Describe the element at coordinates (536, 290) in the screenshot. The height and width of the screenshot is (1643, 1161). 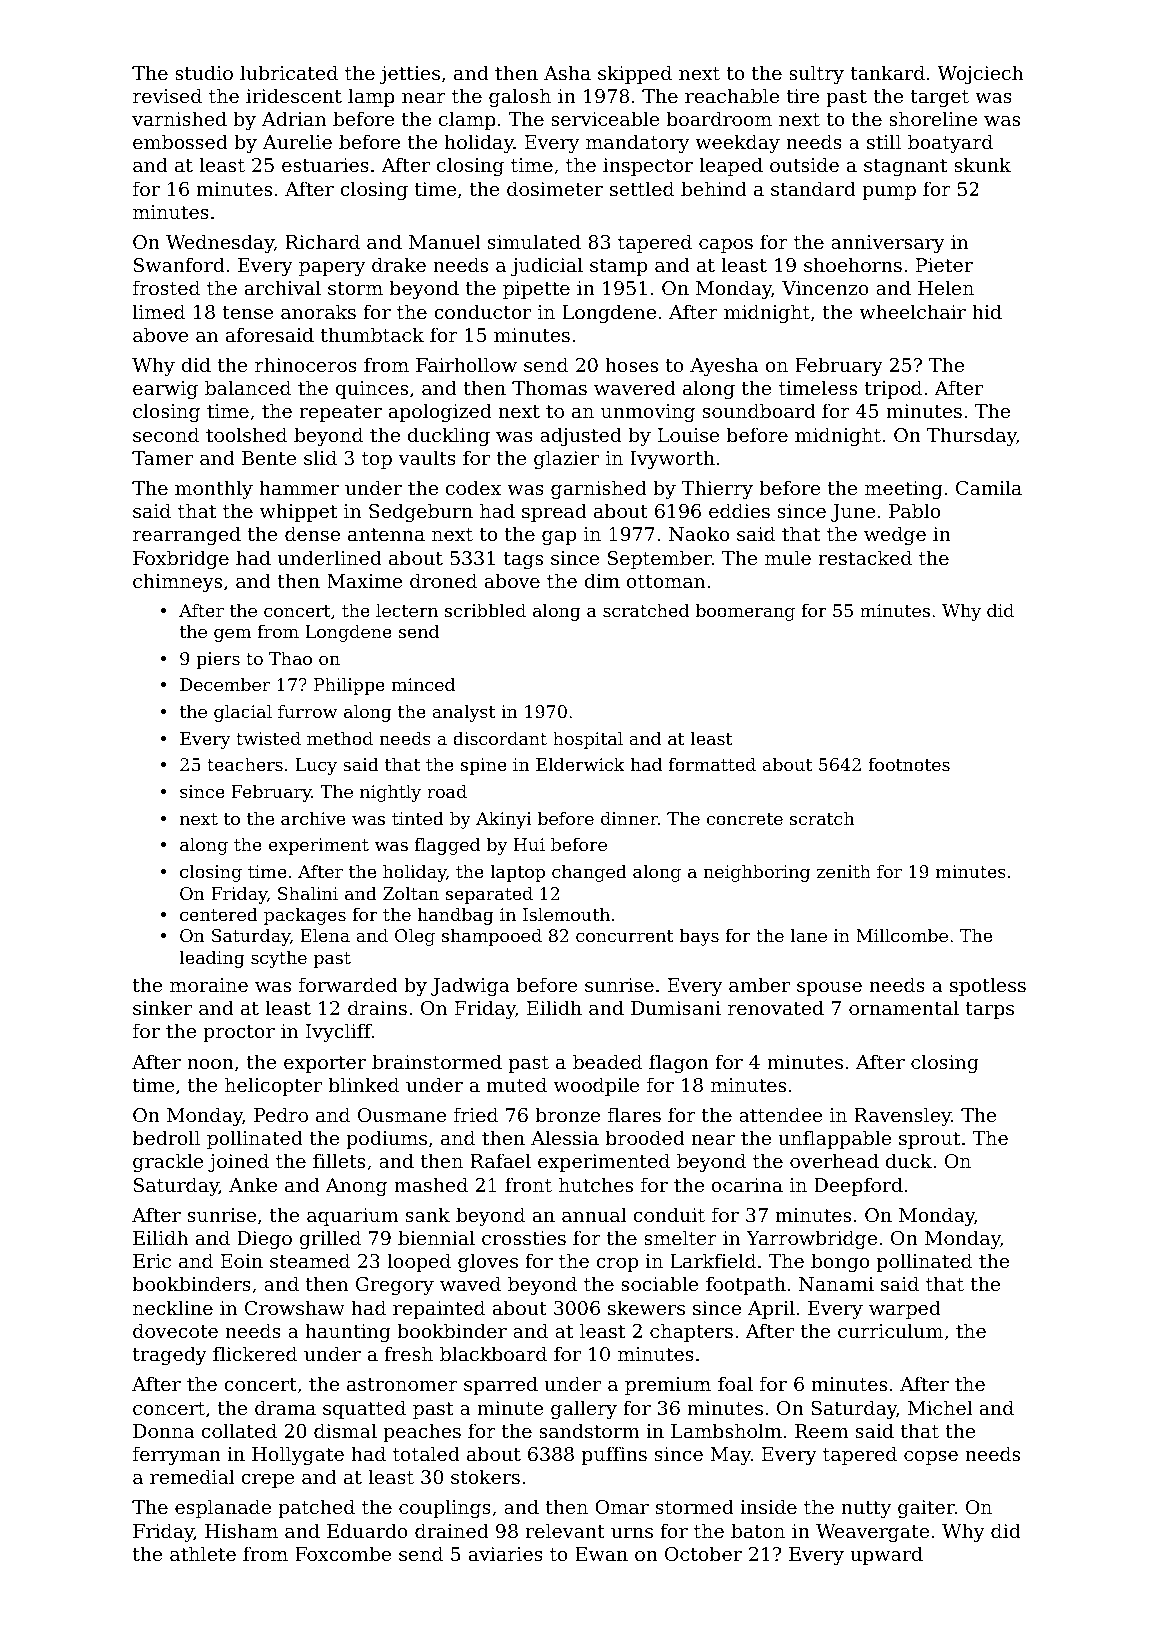
I see `pipette` at that location.
